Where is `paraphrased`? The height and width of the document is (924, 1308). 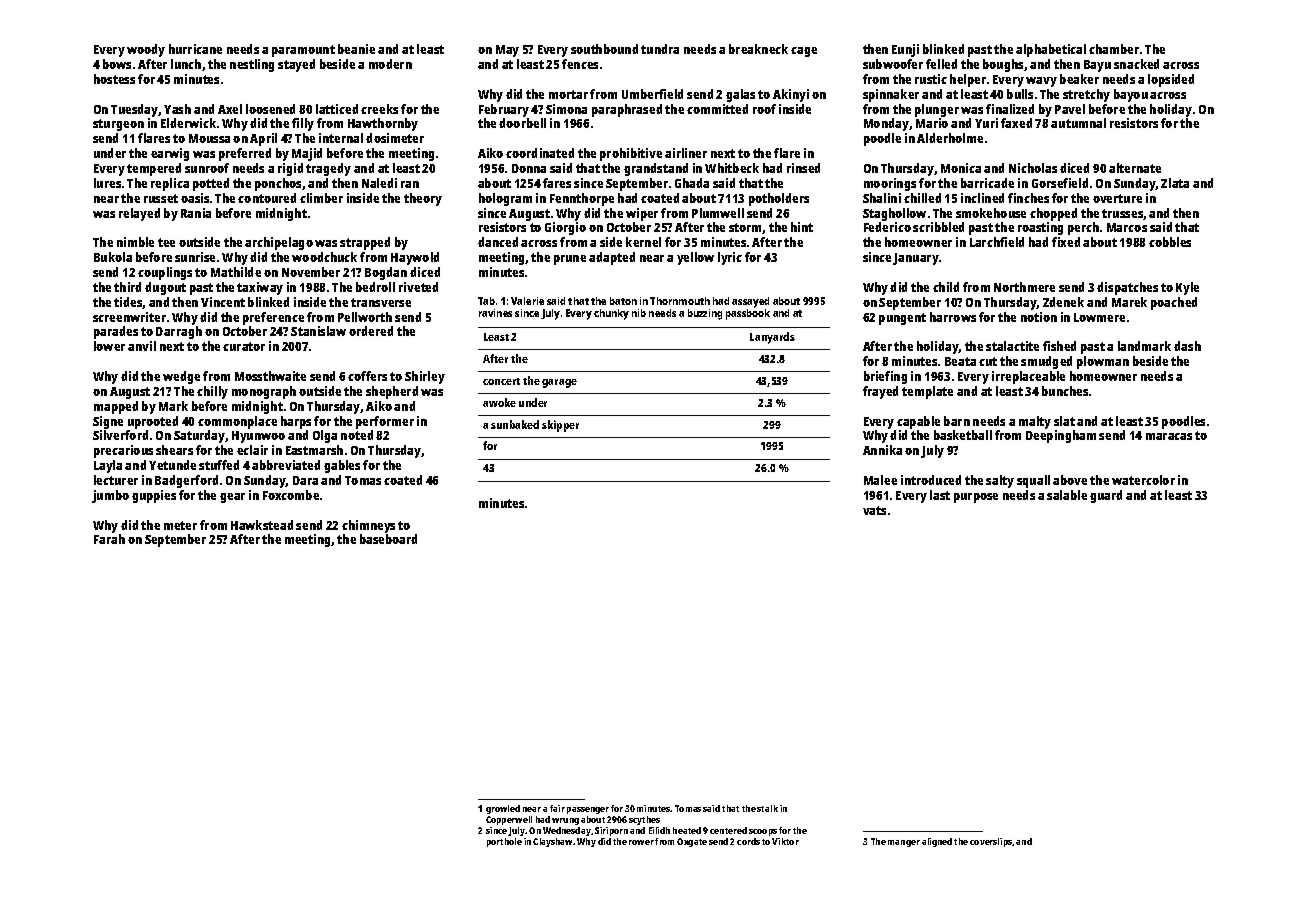
paraphrased is located at coordinates (627, 110).
